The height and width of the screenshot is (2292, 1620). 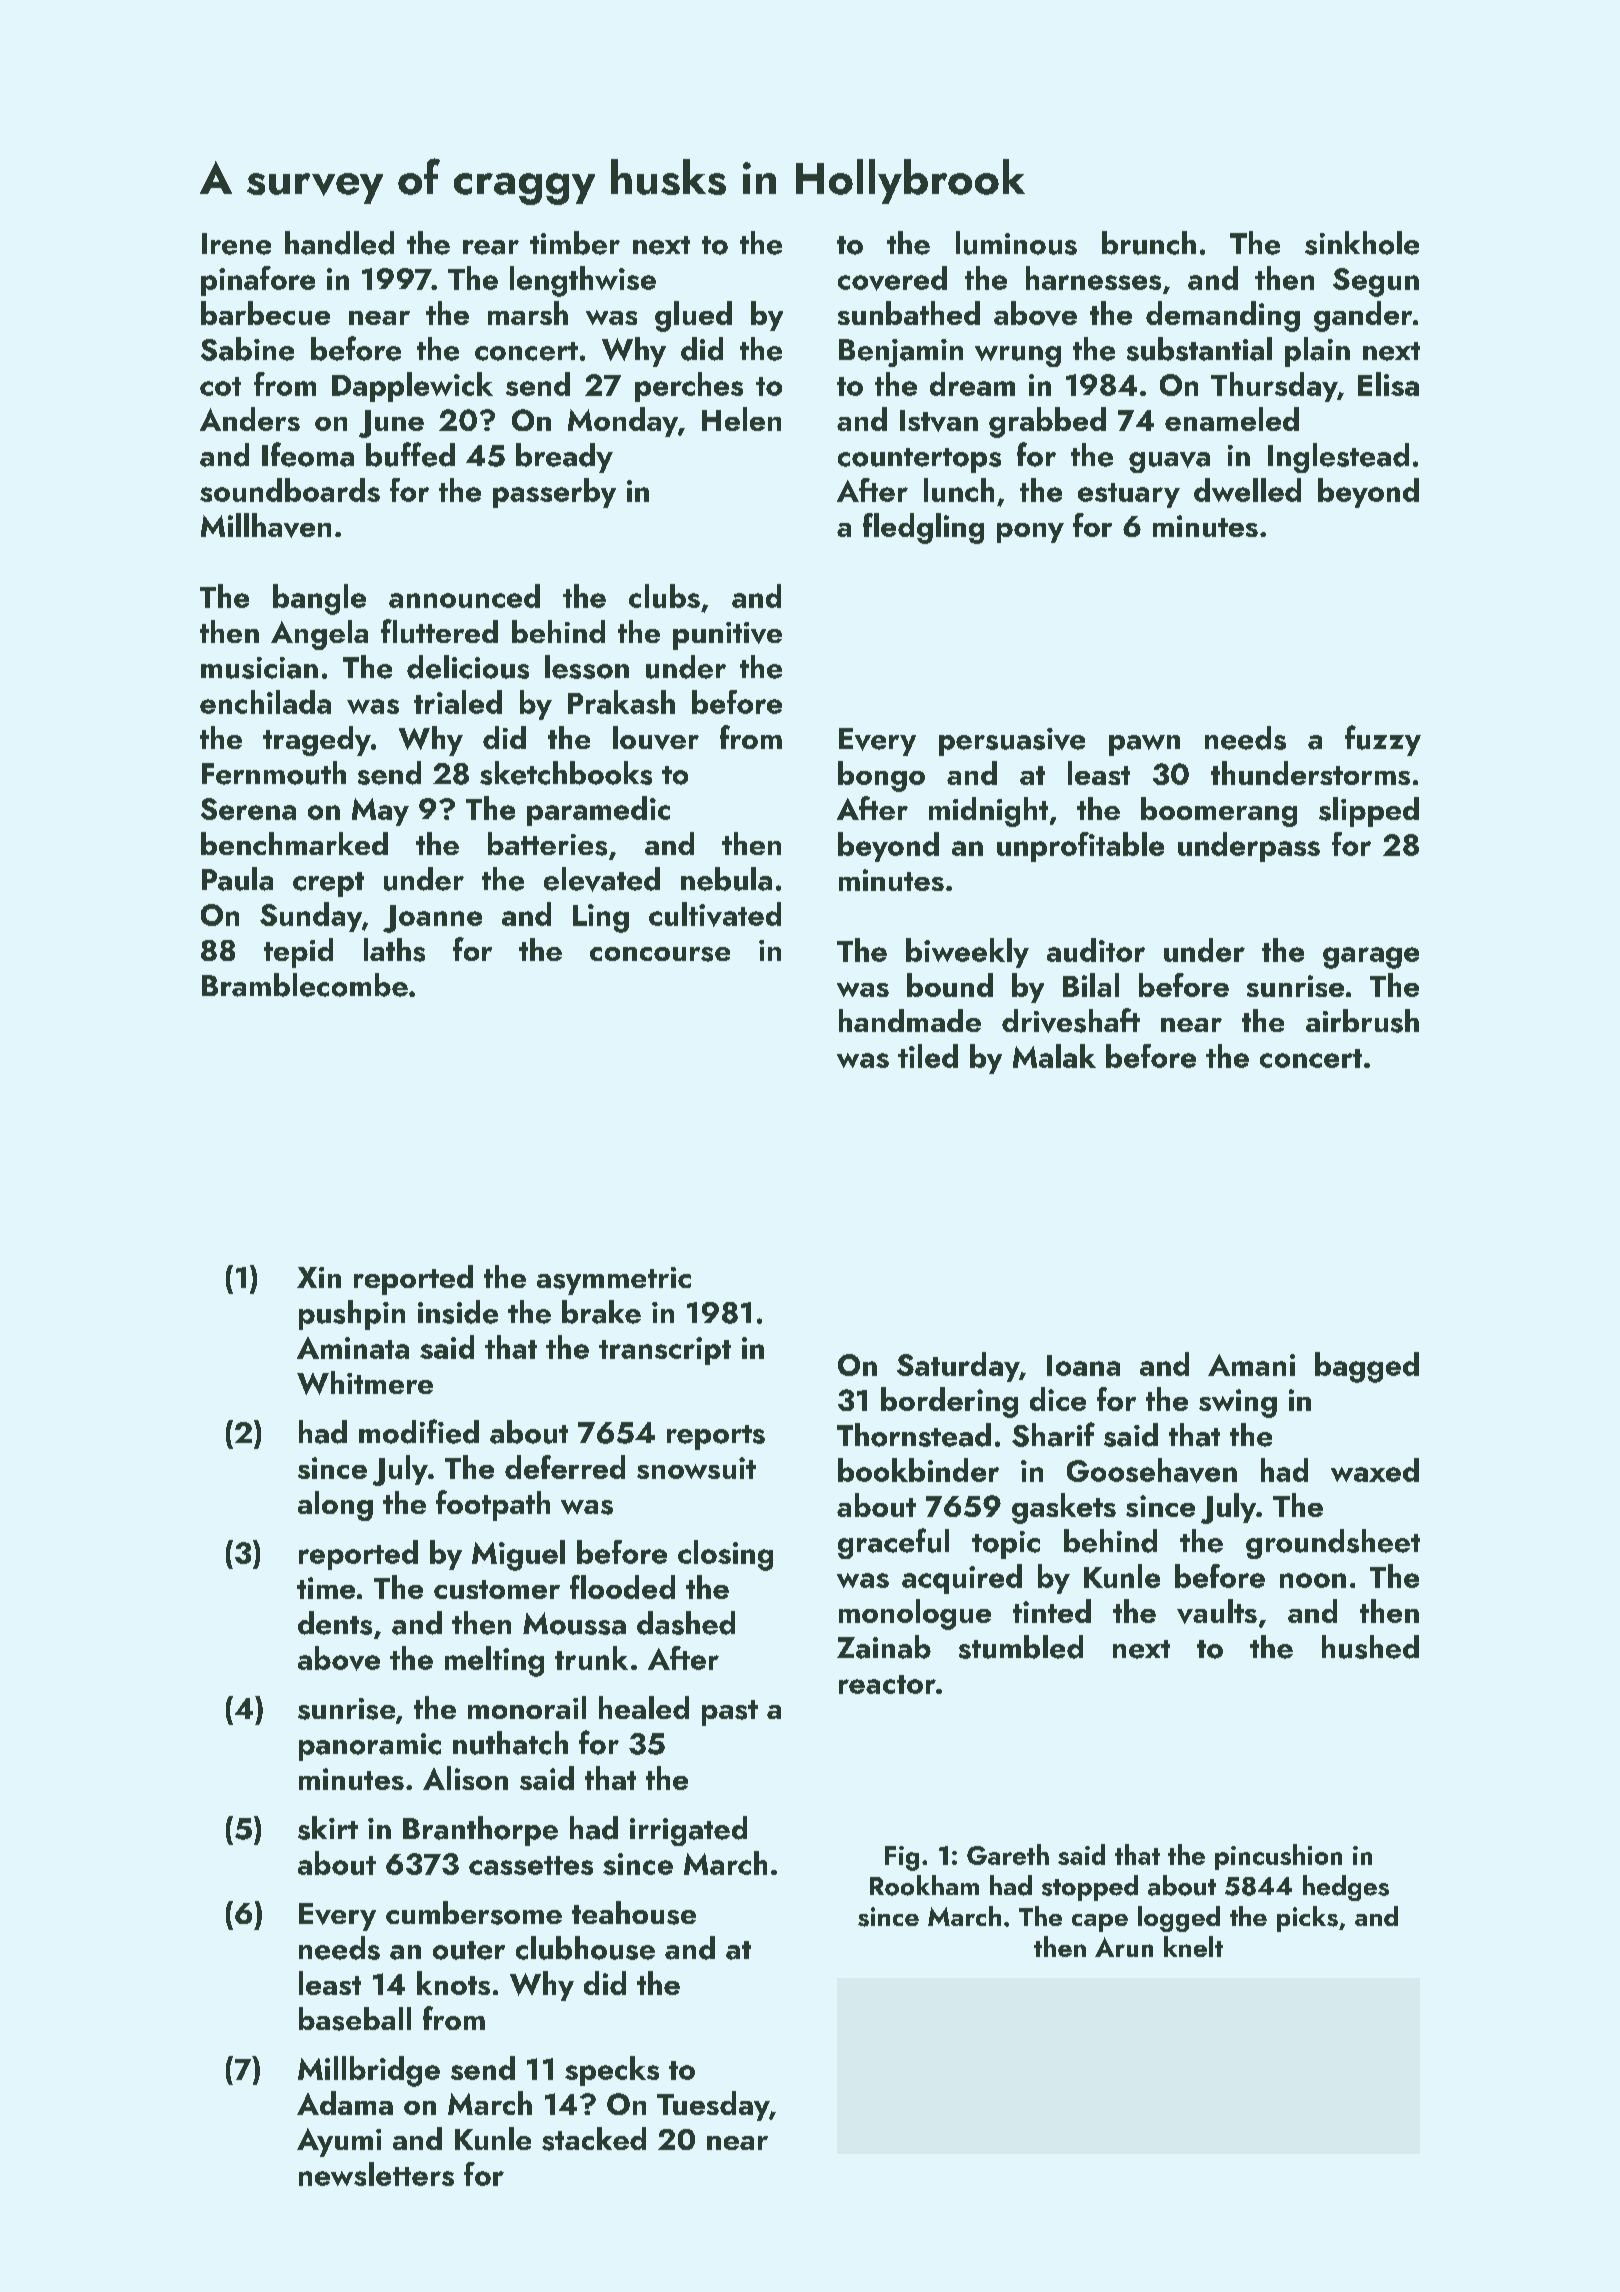 I want to click on Adama, so click(x=345, y=2103).
